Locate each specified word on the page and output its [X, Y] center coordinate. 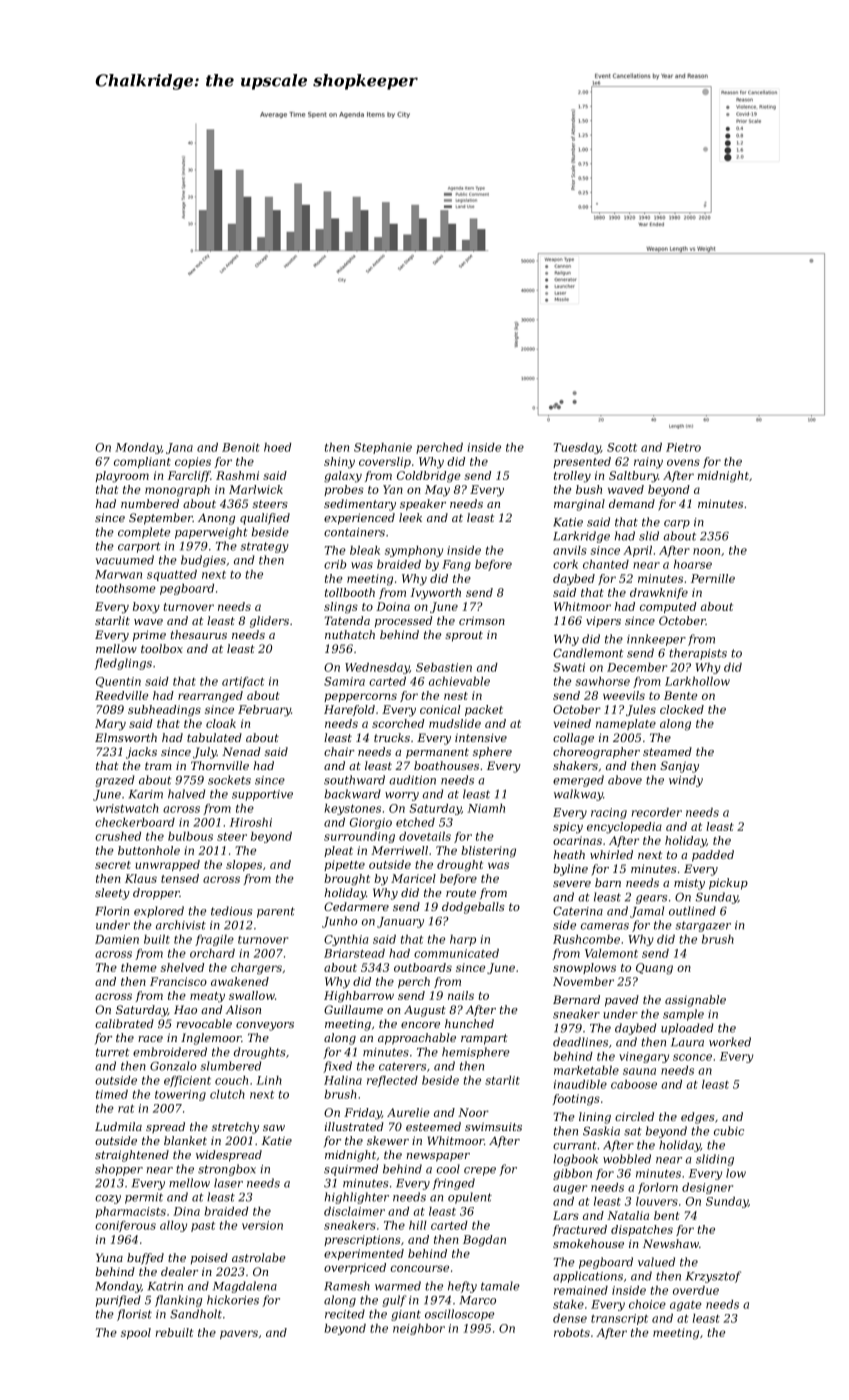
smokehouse [588, 1243]
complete [144, 533]
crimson [482, 620]
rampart [484, 1039]
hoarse [693, 564]
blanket [185, 1140]
